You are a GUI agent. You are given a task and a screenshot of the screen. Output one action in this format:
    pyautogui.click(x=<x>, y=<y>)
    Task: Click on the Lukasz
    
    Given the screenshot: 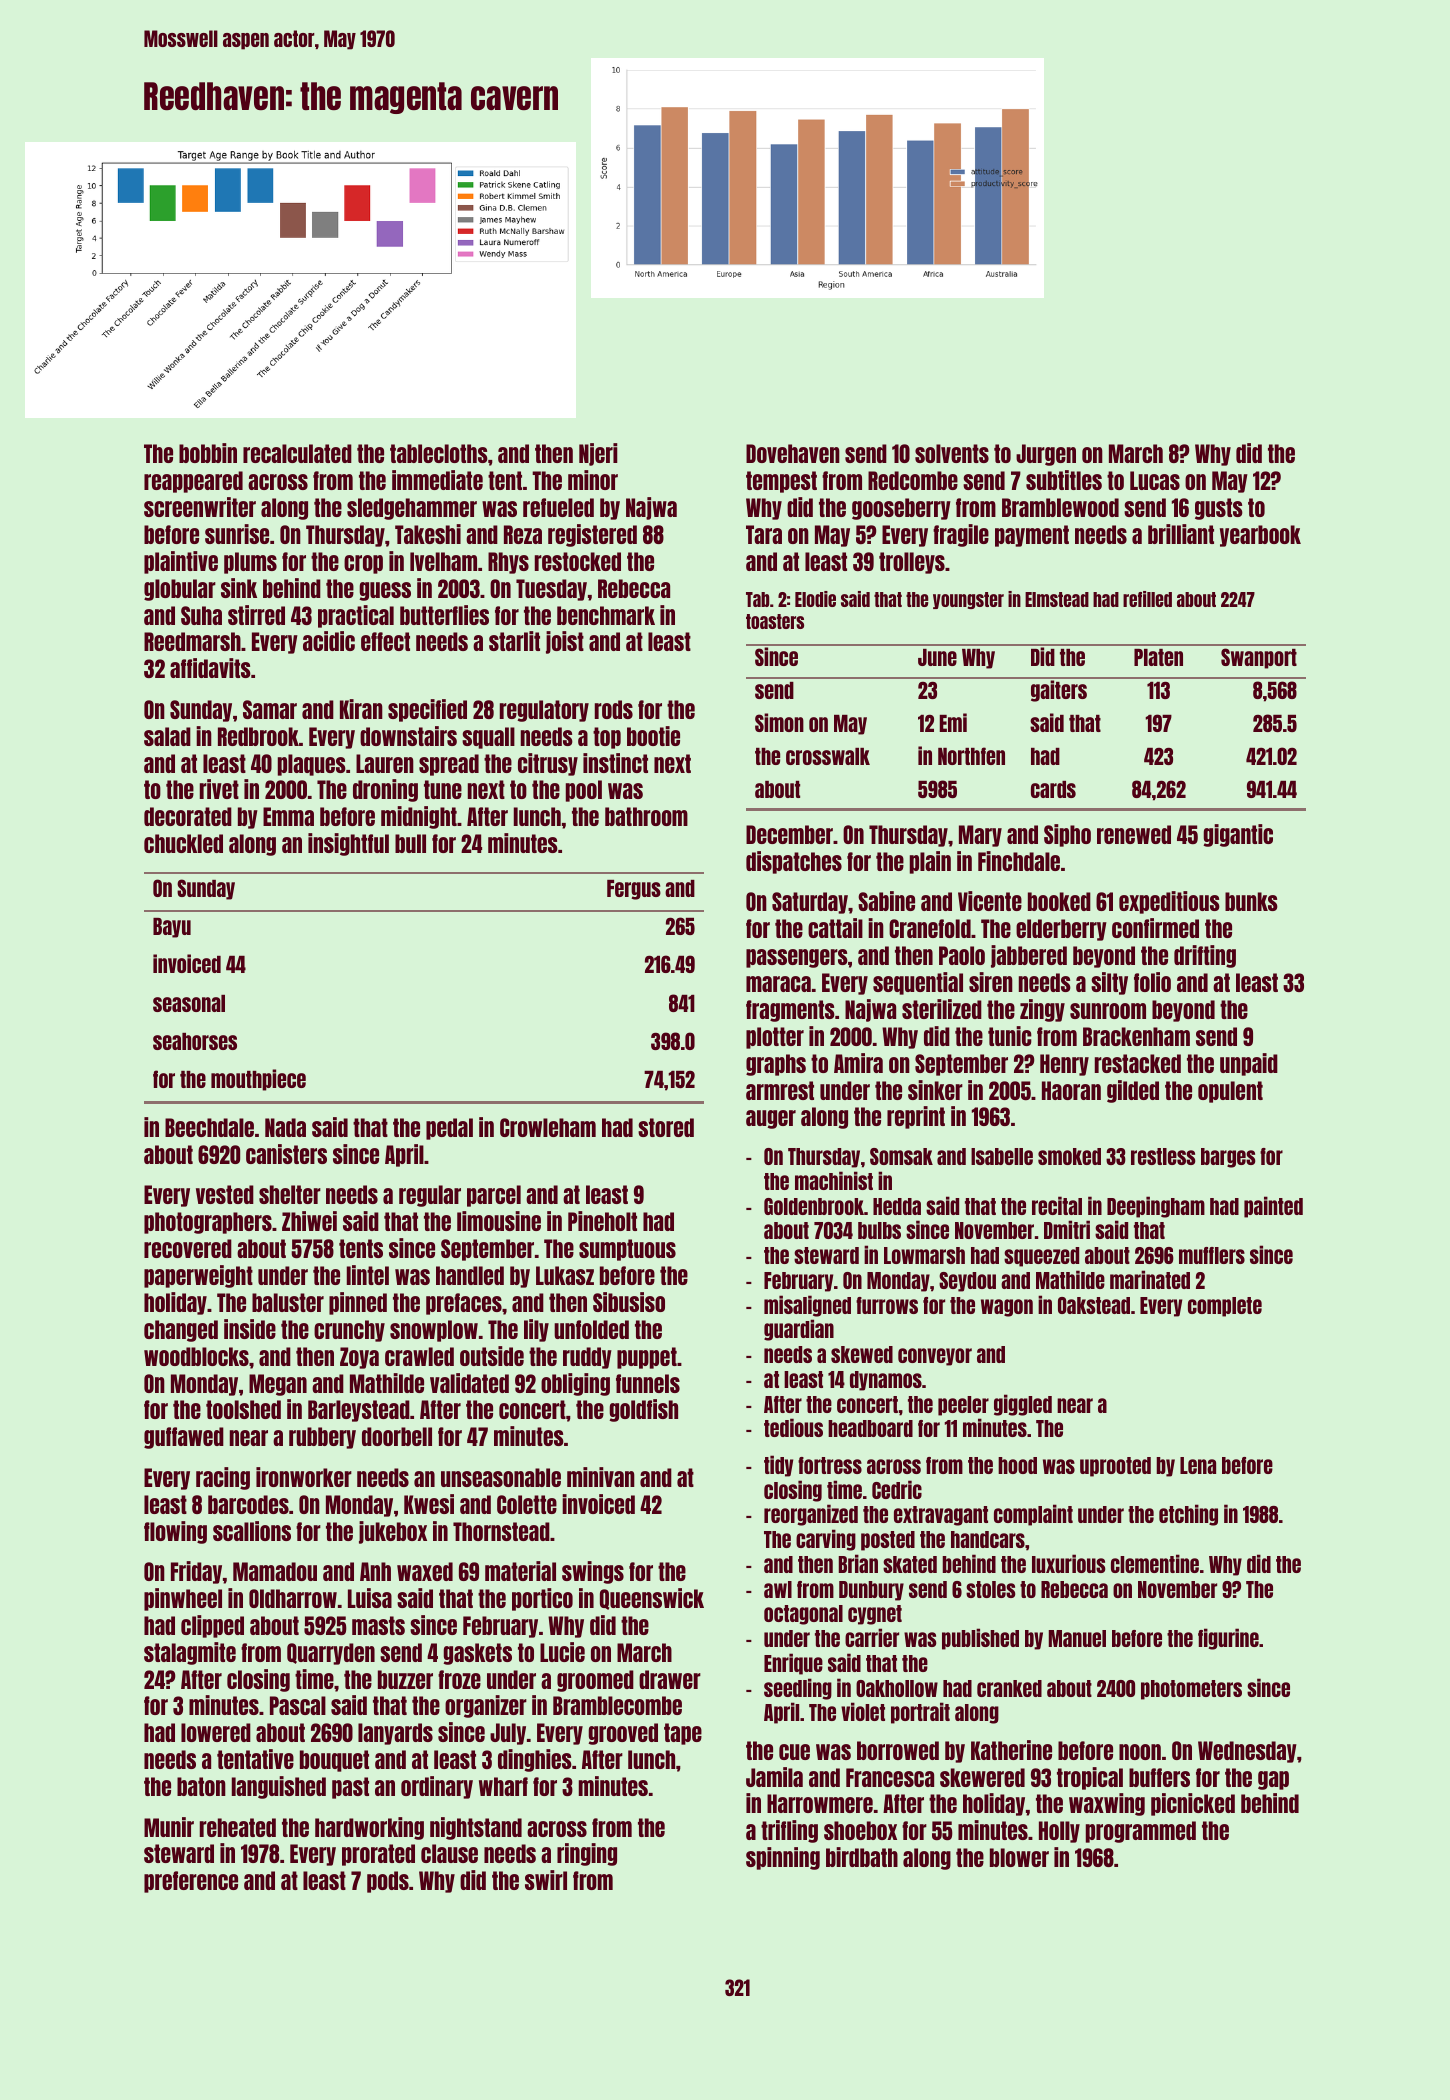 What is the action you would take?
    pyautogui.click(x=565, y=1275)
